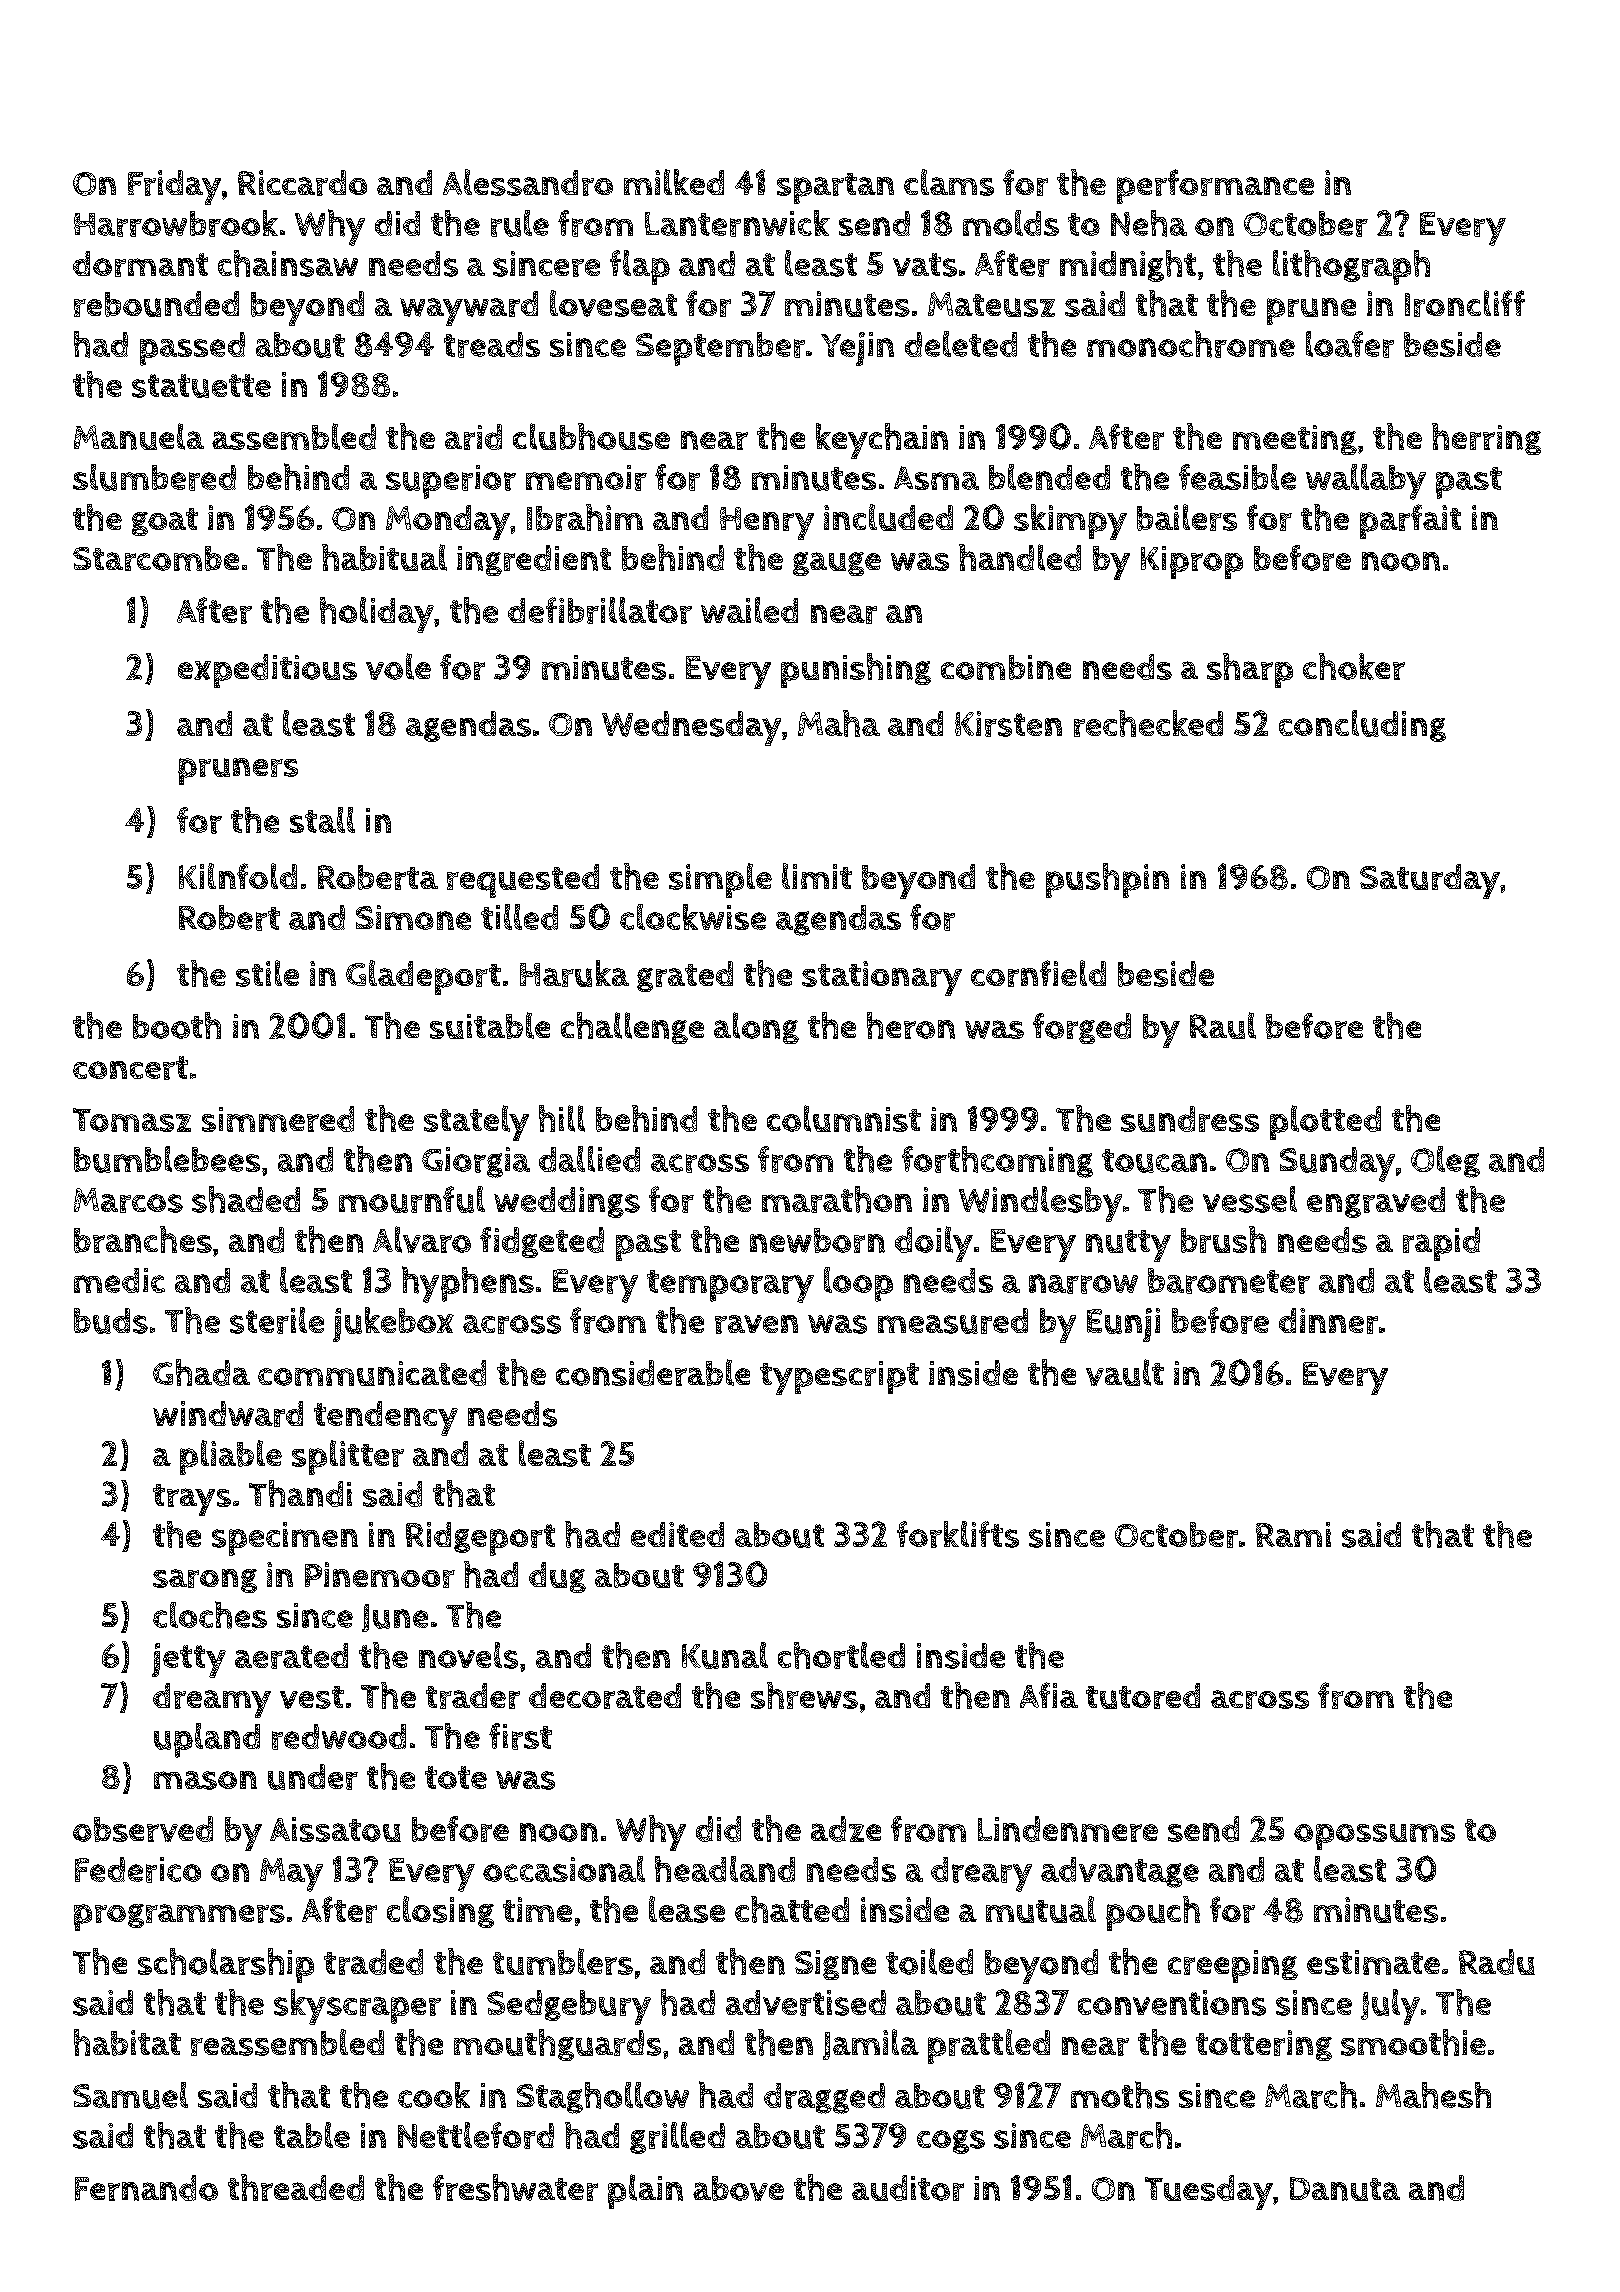  I want to click on lithograph, so click(1351, 267).
